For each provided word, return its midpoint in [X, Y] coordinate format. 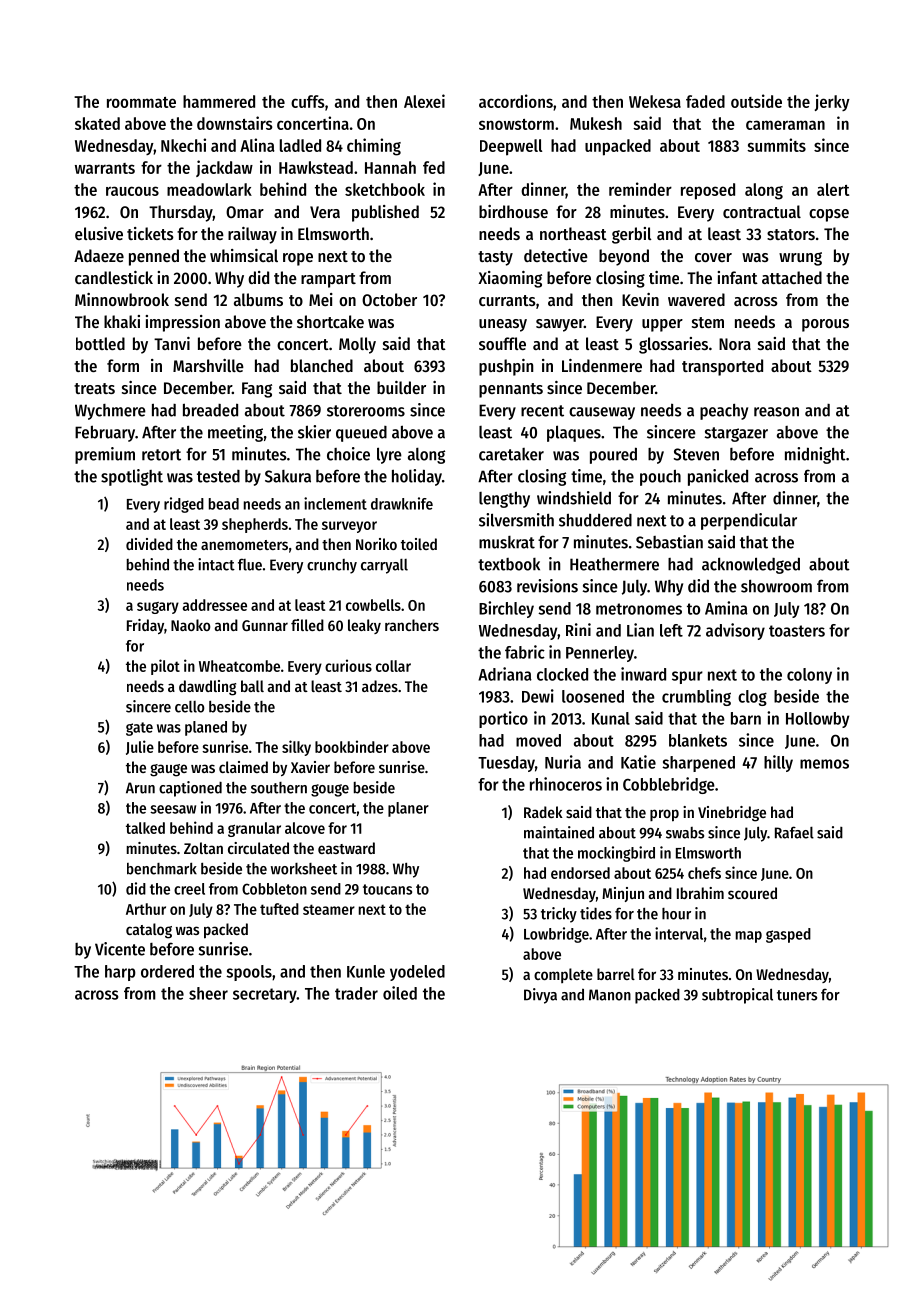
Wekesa [655, 101]
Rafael [794, 832]
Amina [726, 608]
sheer [208, 993]
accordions [516, 101]
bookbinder [352, 746]
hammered [219, 101]
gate [139, 729]
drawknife [402, 503]
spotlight [132, 477]
